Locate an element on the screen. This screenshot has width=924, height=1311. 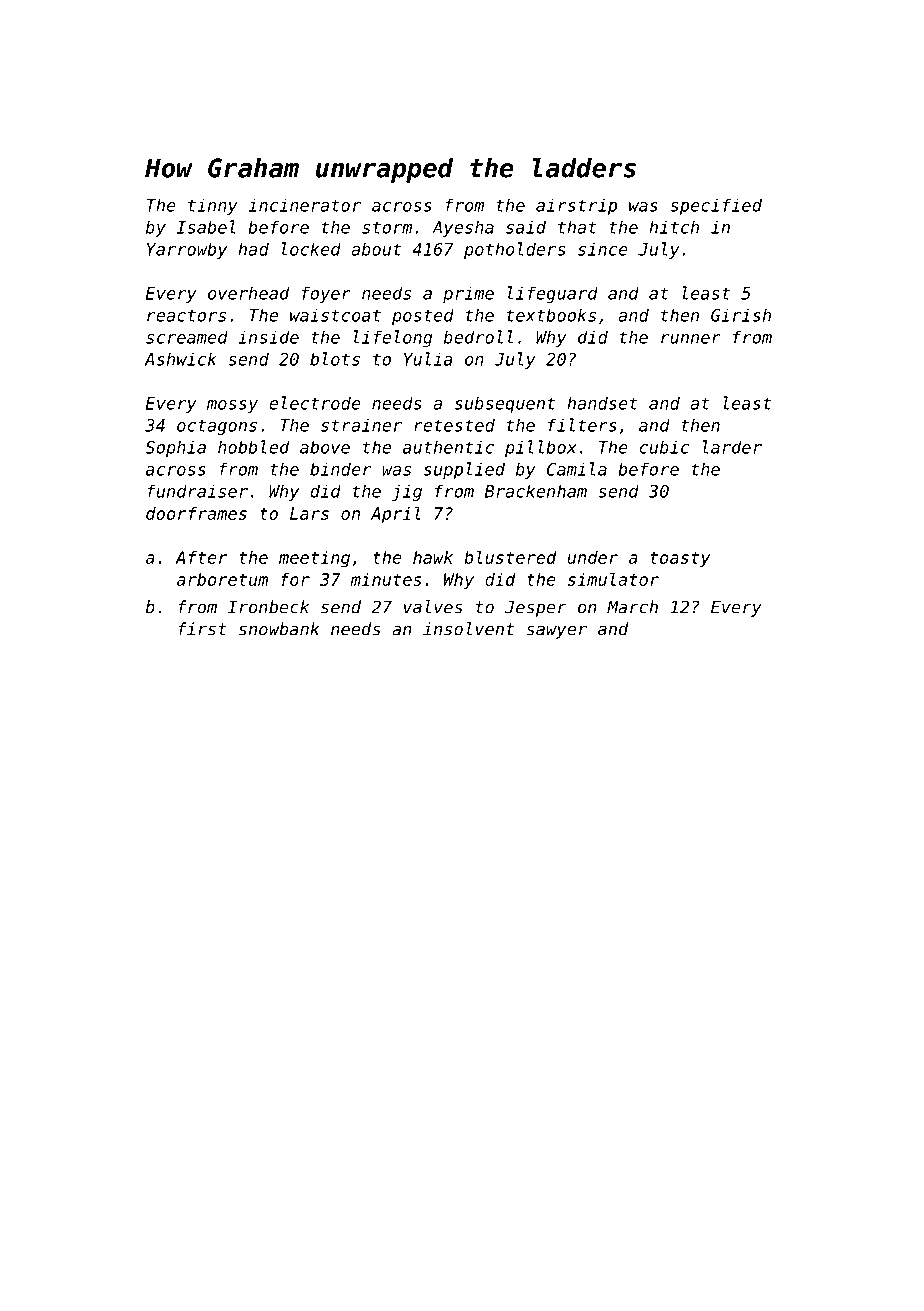
arboretum is located at coordinates (222, 579).
